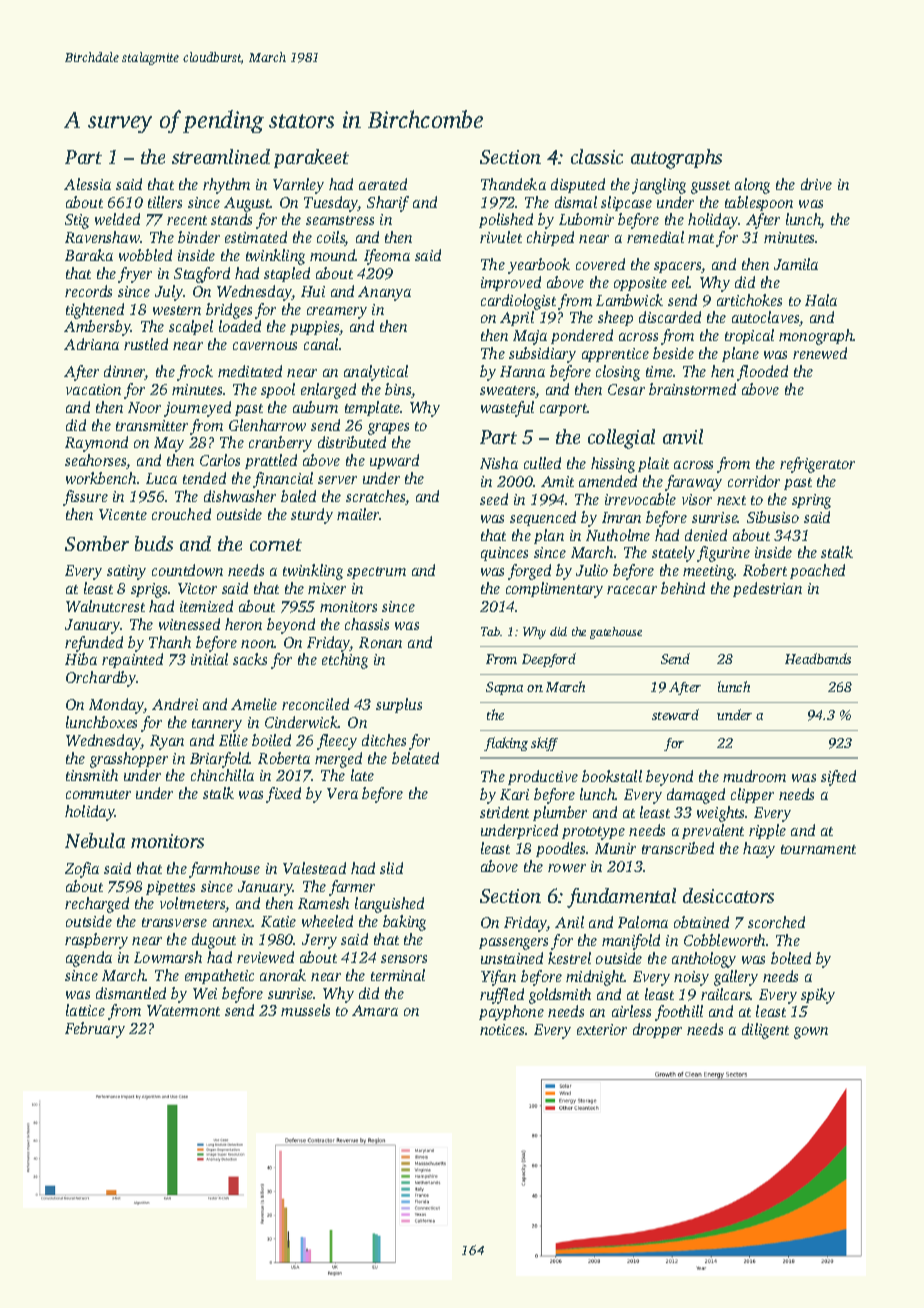 The height and width of the page is (1308, 924). I want to click on streamlined, so click(221, 156).
